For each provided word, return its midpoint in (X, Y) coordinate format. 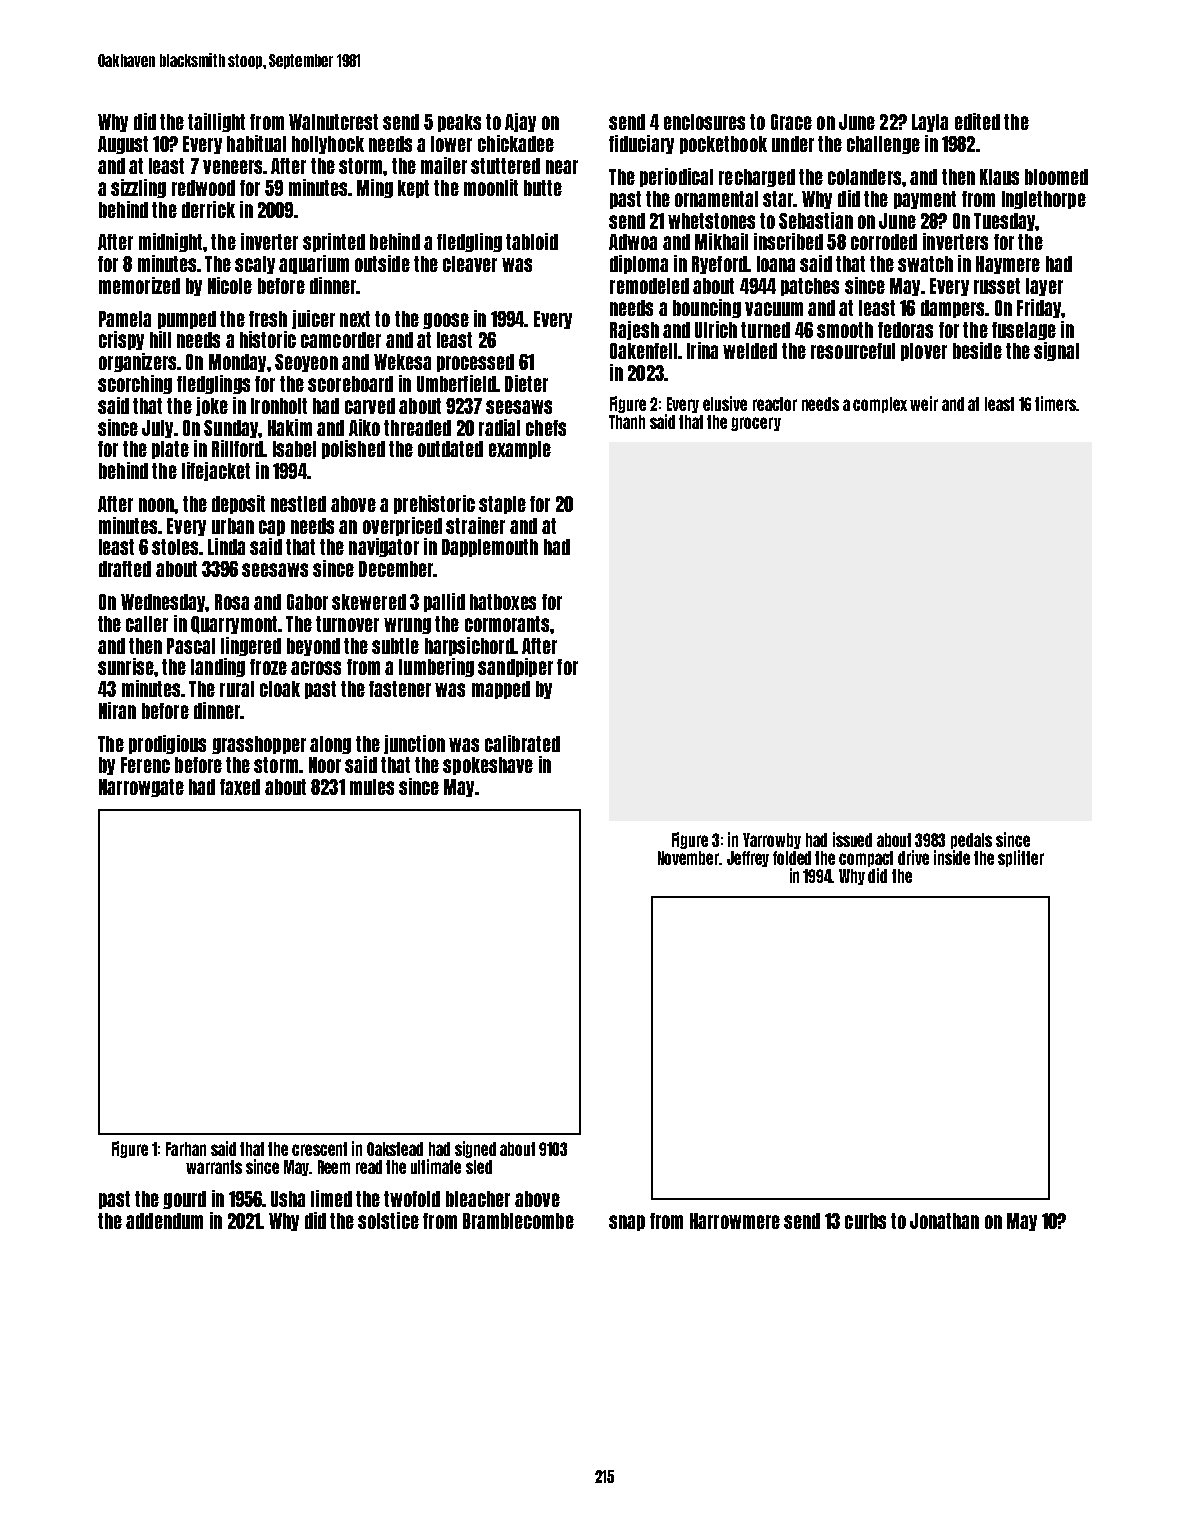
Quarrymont (234, 625)
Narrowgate (141, 788)
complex (880, 405)
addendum (164, 1221)
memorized (139, 285)
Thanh (627, 422)
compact (866, 859)
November (689, 858)
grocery (756, 424)
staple (502, 505)
